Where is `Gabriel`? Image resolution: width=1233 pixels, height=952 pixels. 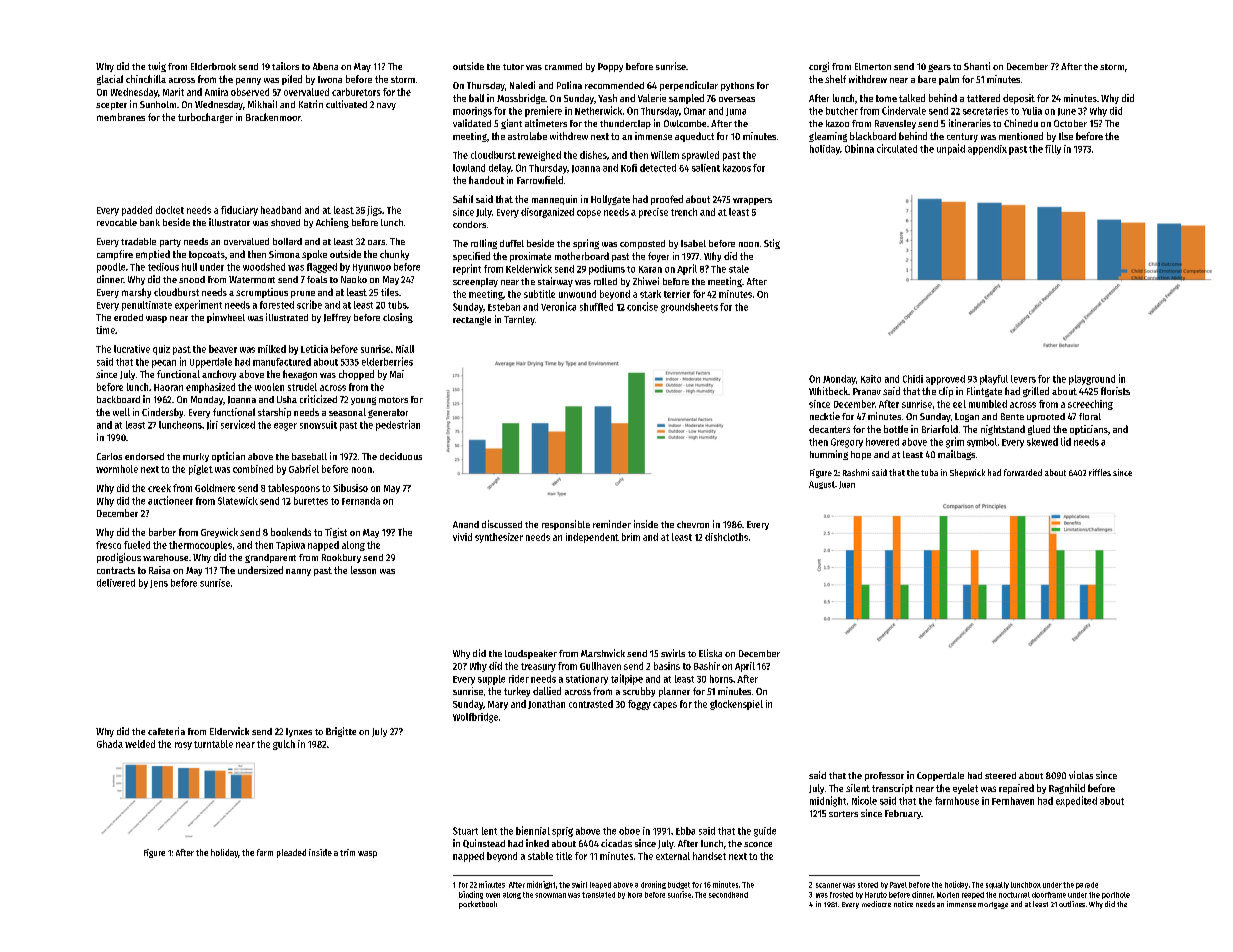
Gabriel is located at coordinates (304, 469).
